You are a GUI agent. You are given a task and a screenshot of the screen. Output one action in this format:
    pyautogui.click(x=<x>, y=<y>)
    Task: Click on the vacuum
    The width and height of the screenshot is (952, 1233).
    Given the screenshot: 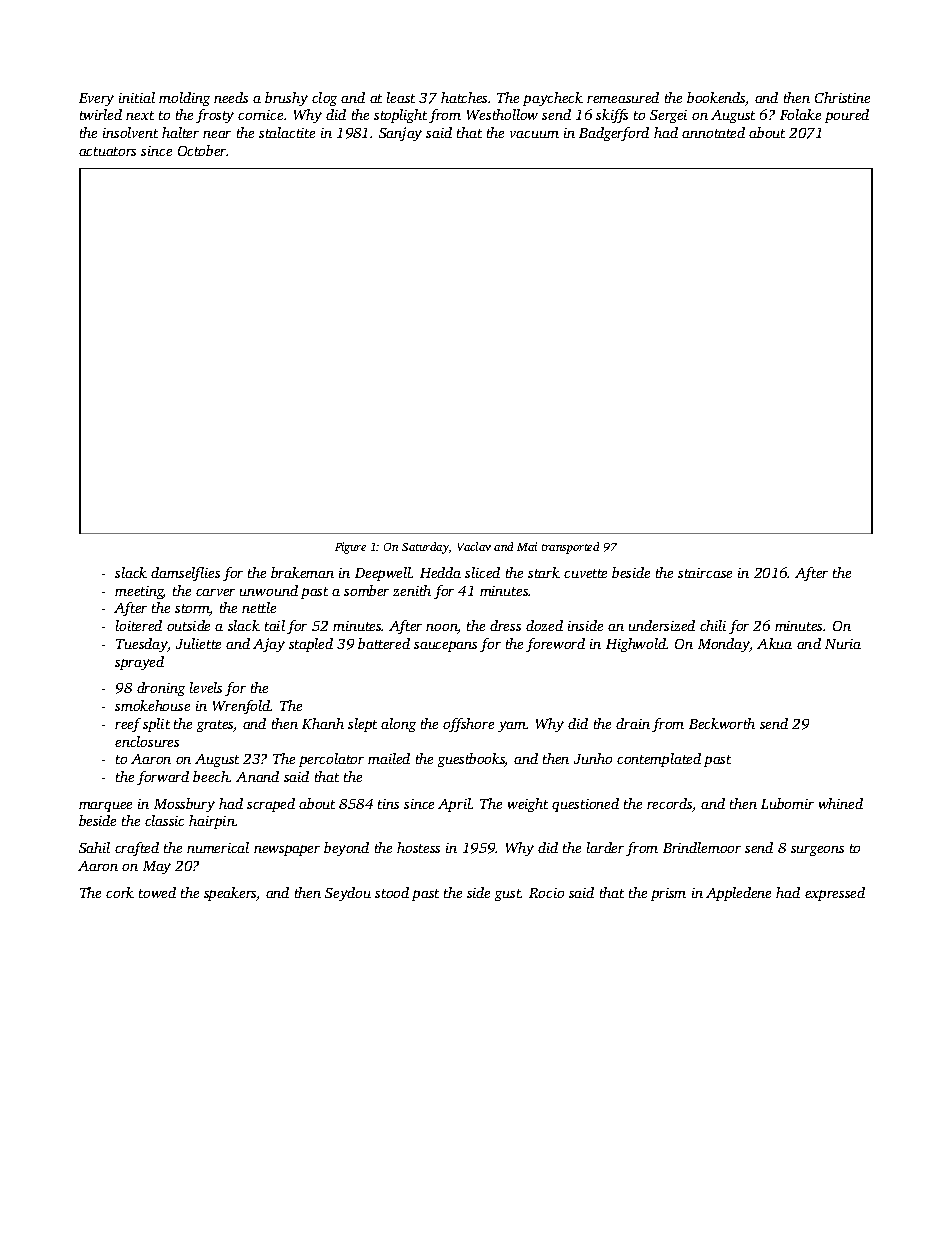 What is the action you would take?
    pyautogui.click(x=534, y=134)
